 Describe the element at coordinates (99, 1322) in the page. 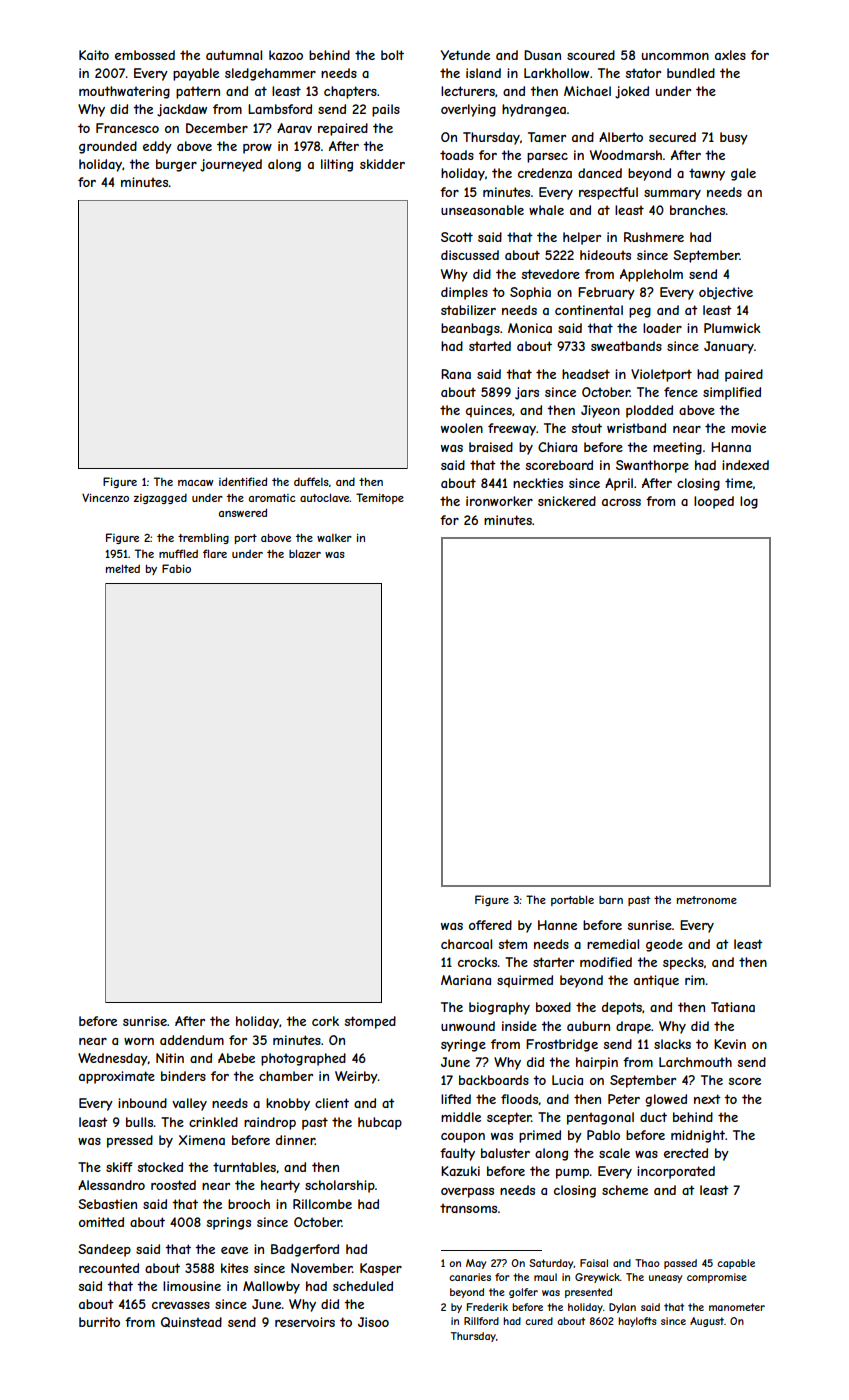

I see `burrito` at that location.
